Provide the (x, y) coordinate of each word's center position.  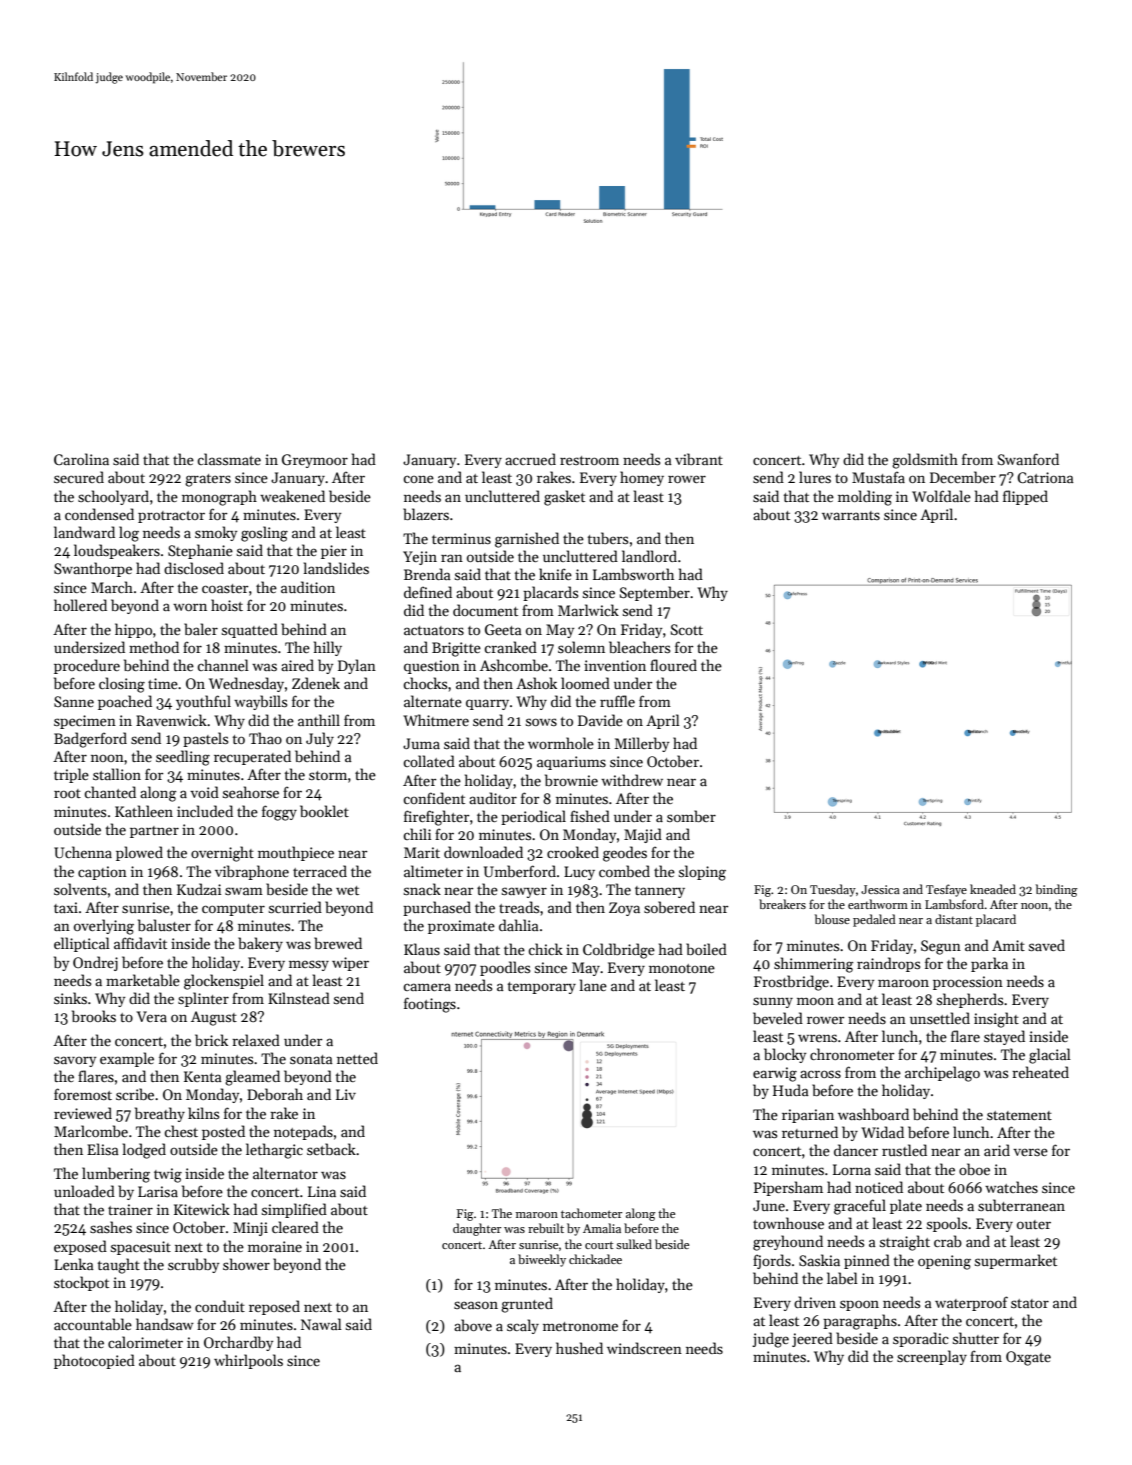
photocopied (94, 1361)
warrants (851, 515)
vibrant (699, 459)
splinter (203, 999)
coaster (225, 588)
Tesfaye (946, 890)
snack (422, 889)
